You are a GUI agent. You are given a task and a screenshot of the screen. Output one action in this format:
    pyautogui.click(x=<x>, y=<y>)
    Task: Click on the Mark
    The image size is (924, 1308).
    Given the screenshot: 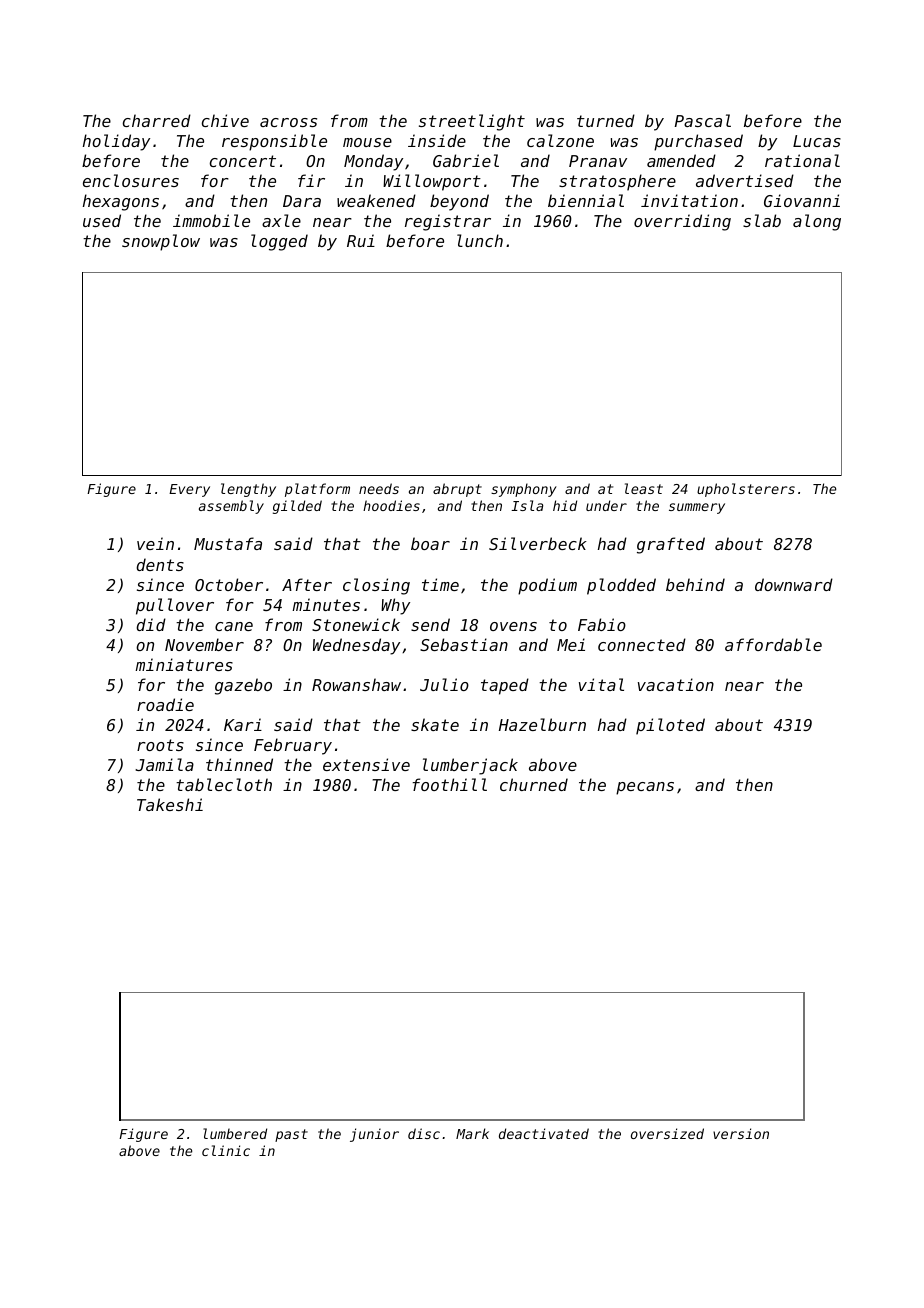 What is the action you would take?
    pyautogui.click(x=472, y=1133)
